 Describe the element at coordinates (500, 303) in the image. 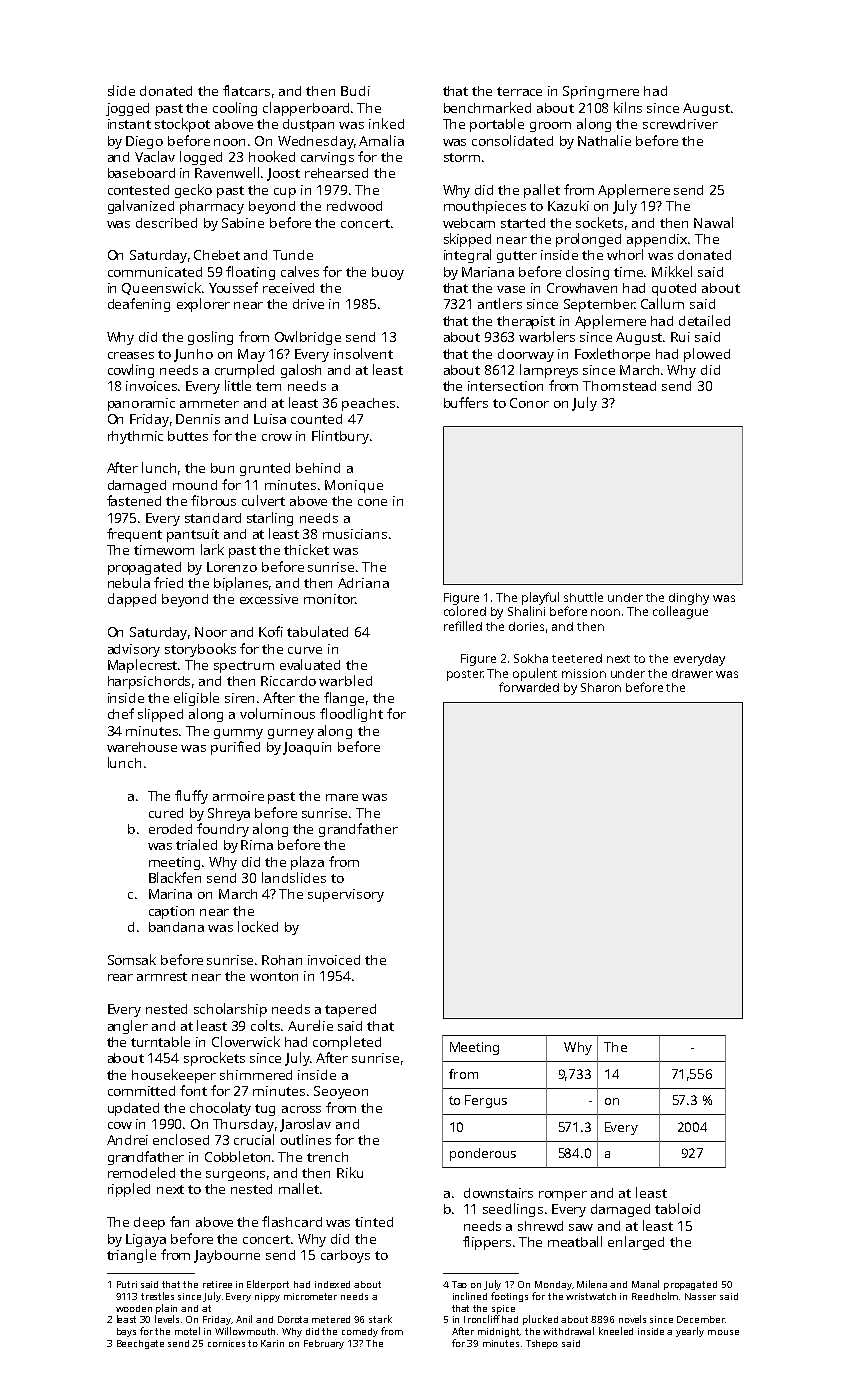

I see `antlers` at that location.
